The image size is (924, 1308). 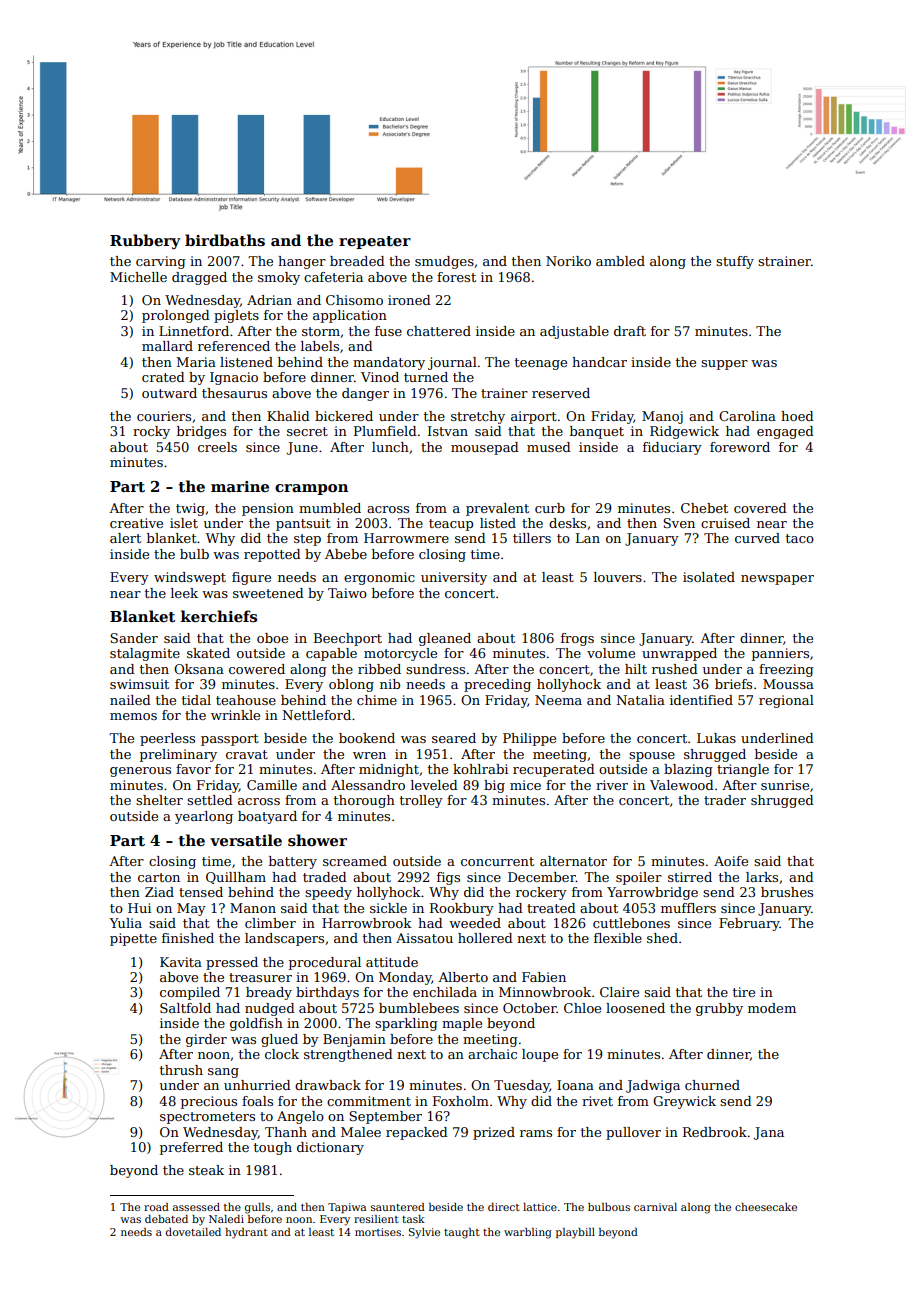 I want to click on sickle, so click(x=388, y=908).
